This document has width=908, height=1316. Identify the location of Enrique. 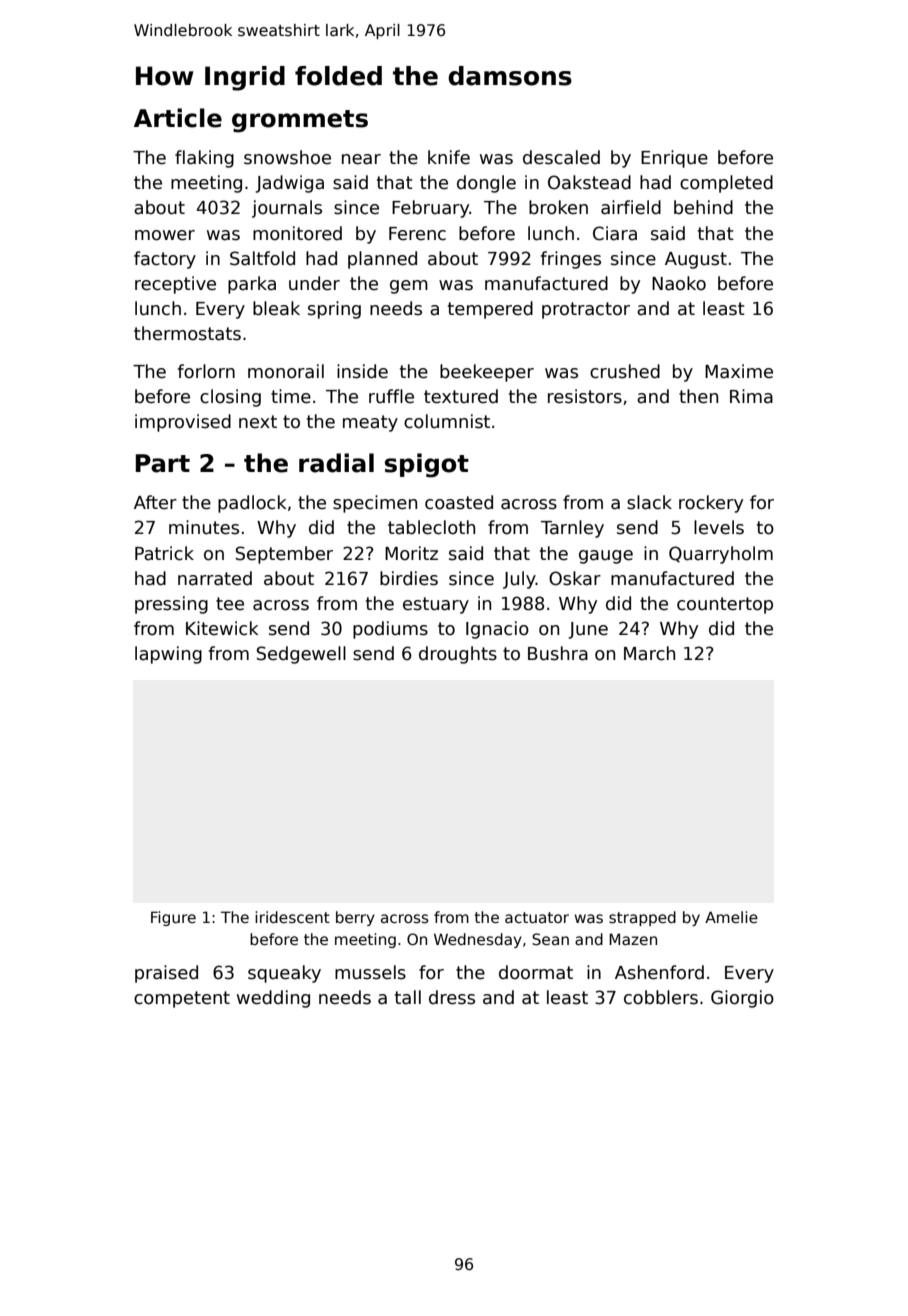
(674, 159).
